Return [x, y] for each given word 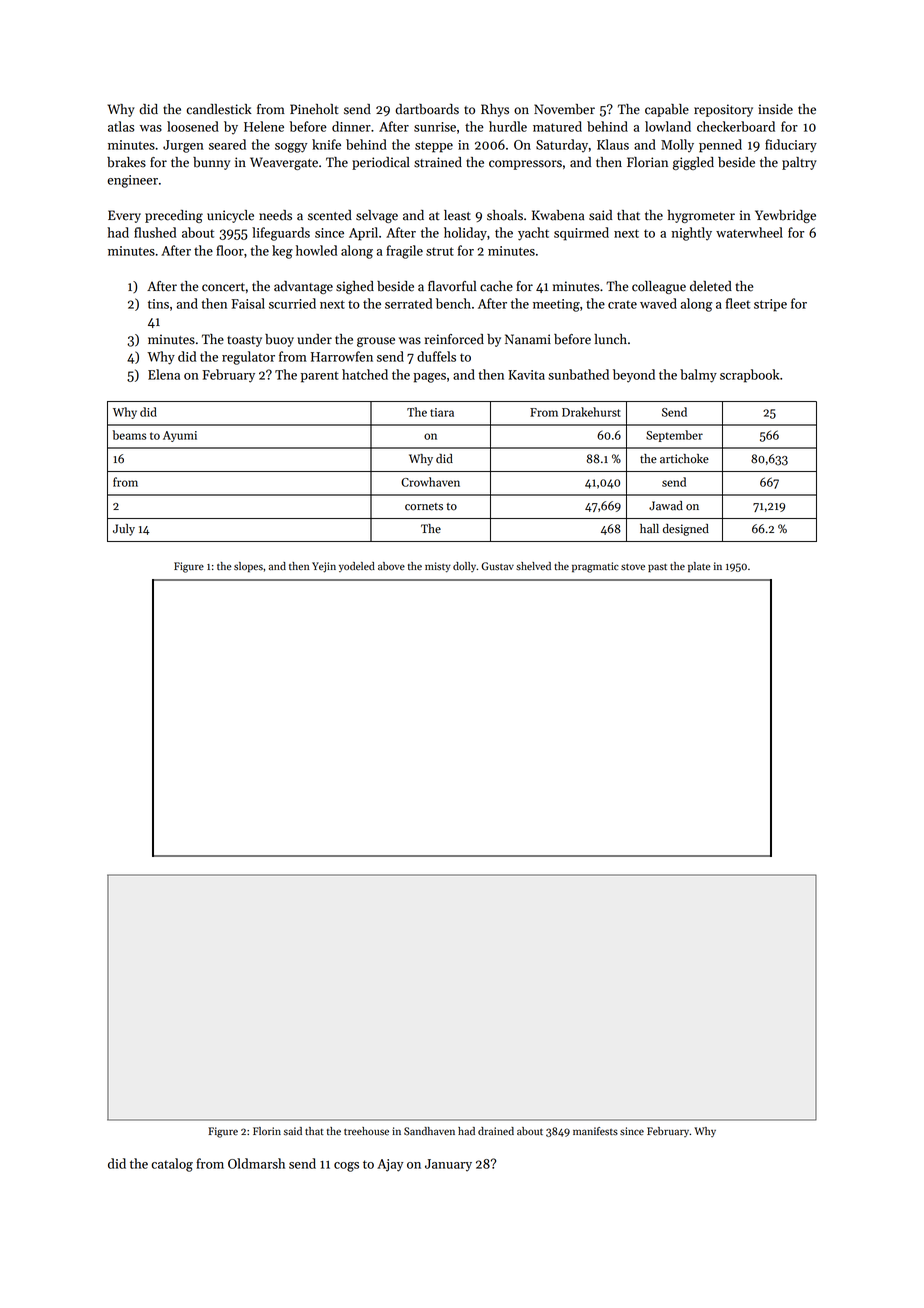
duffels [436, 356]
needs [275, 215]
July [124, 530]
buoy [279, 340]
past [657, 568]
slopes [248, 567]
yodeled [357, 567]
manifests [595, 1131]
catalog [172, 1165]
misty [438, 567]
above [391, 566]
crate [622, 304]
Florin [267, 1131]
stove [633, 567]
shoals [505, 215]
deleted [711, 286]
